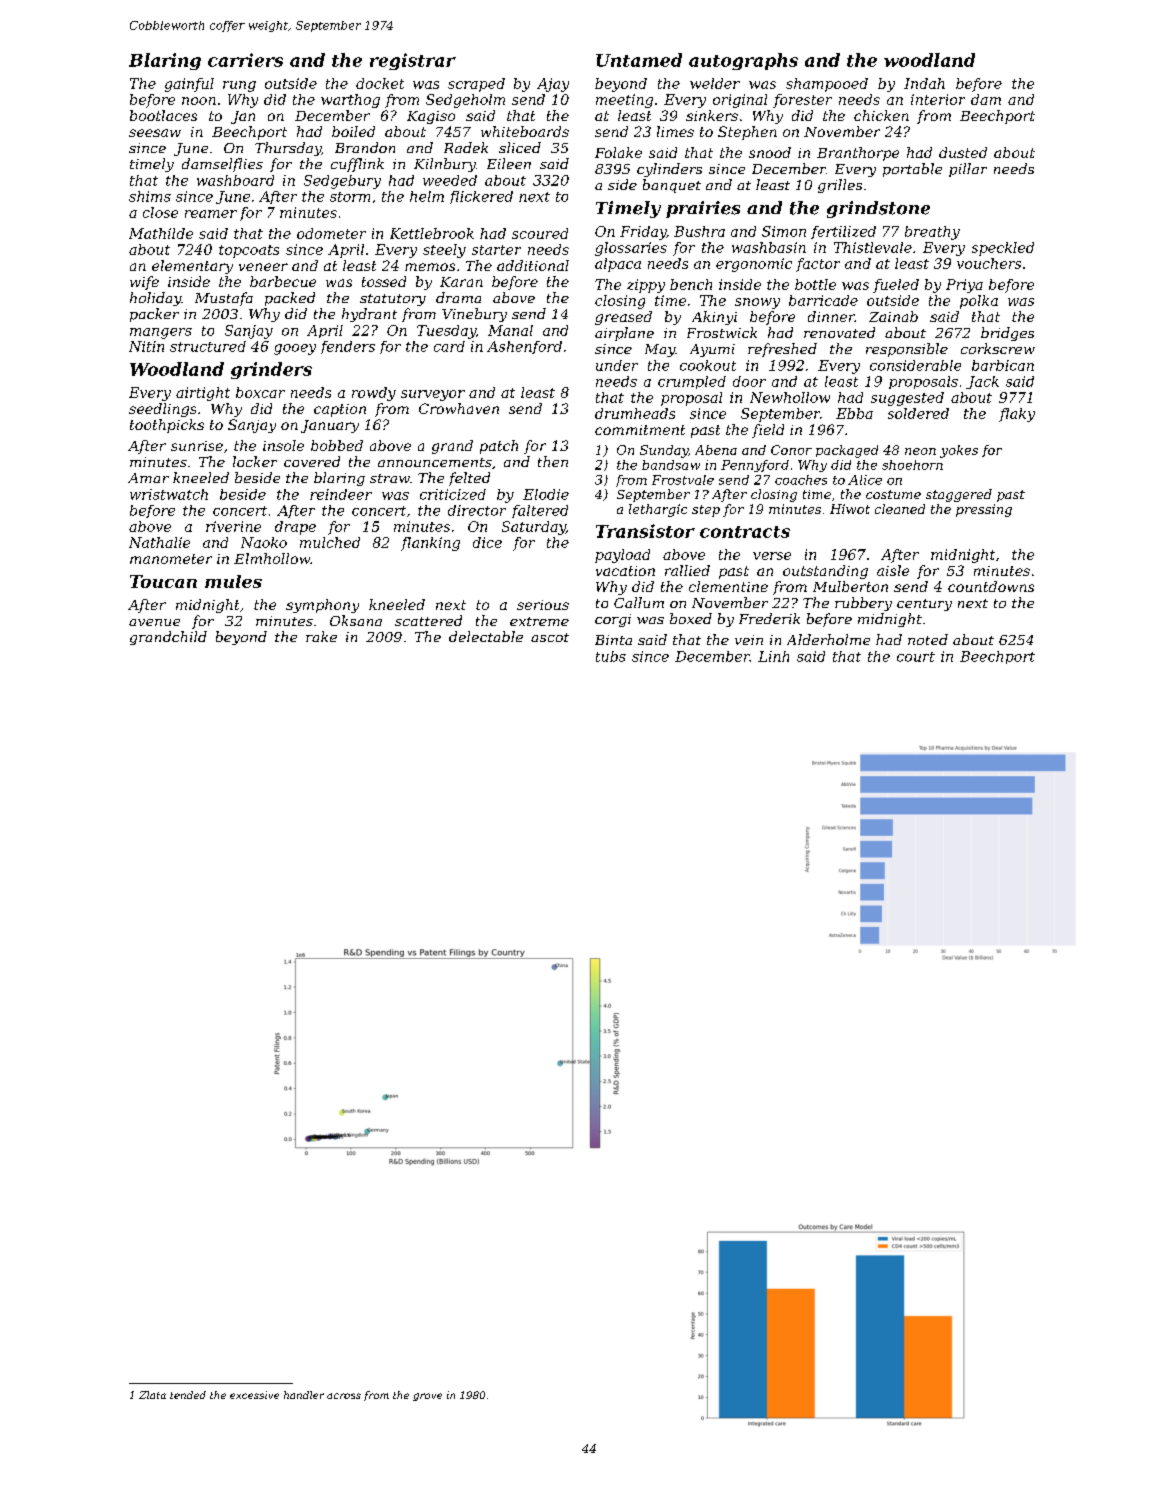 This image has height=1507, width=1164. I want to click on serious, so click(543, 605).
